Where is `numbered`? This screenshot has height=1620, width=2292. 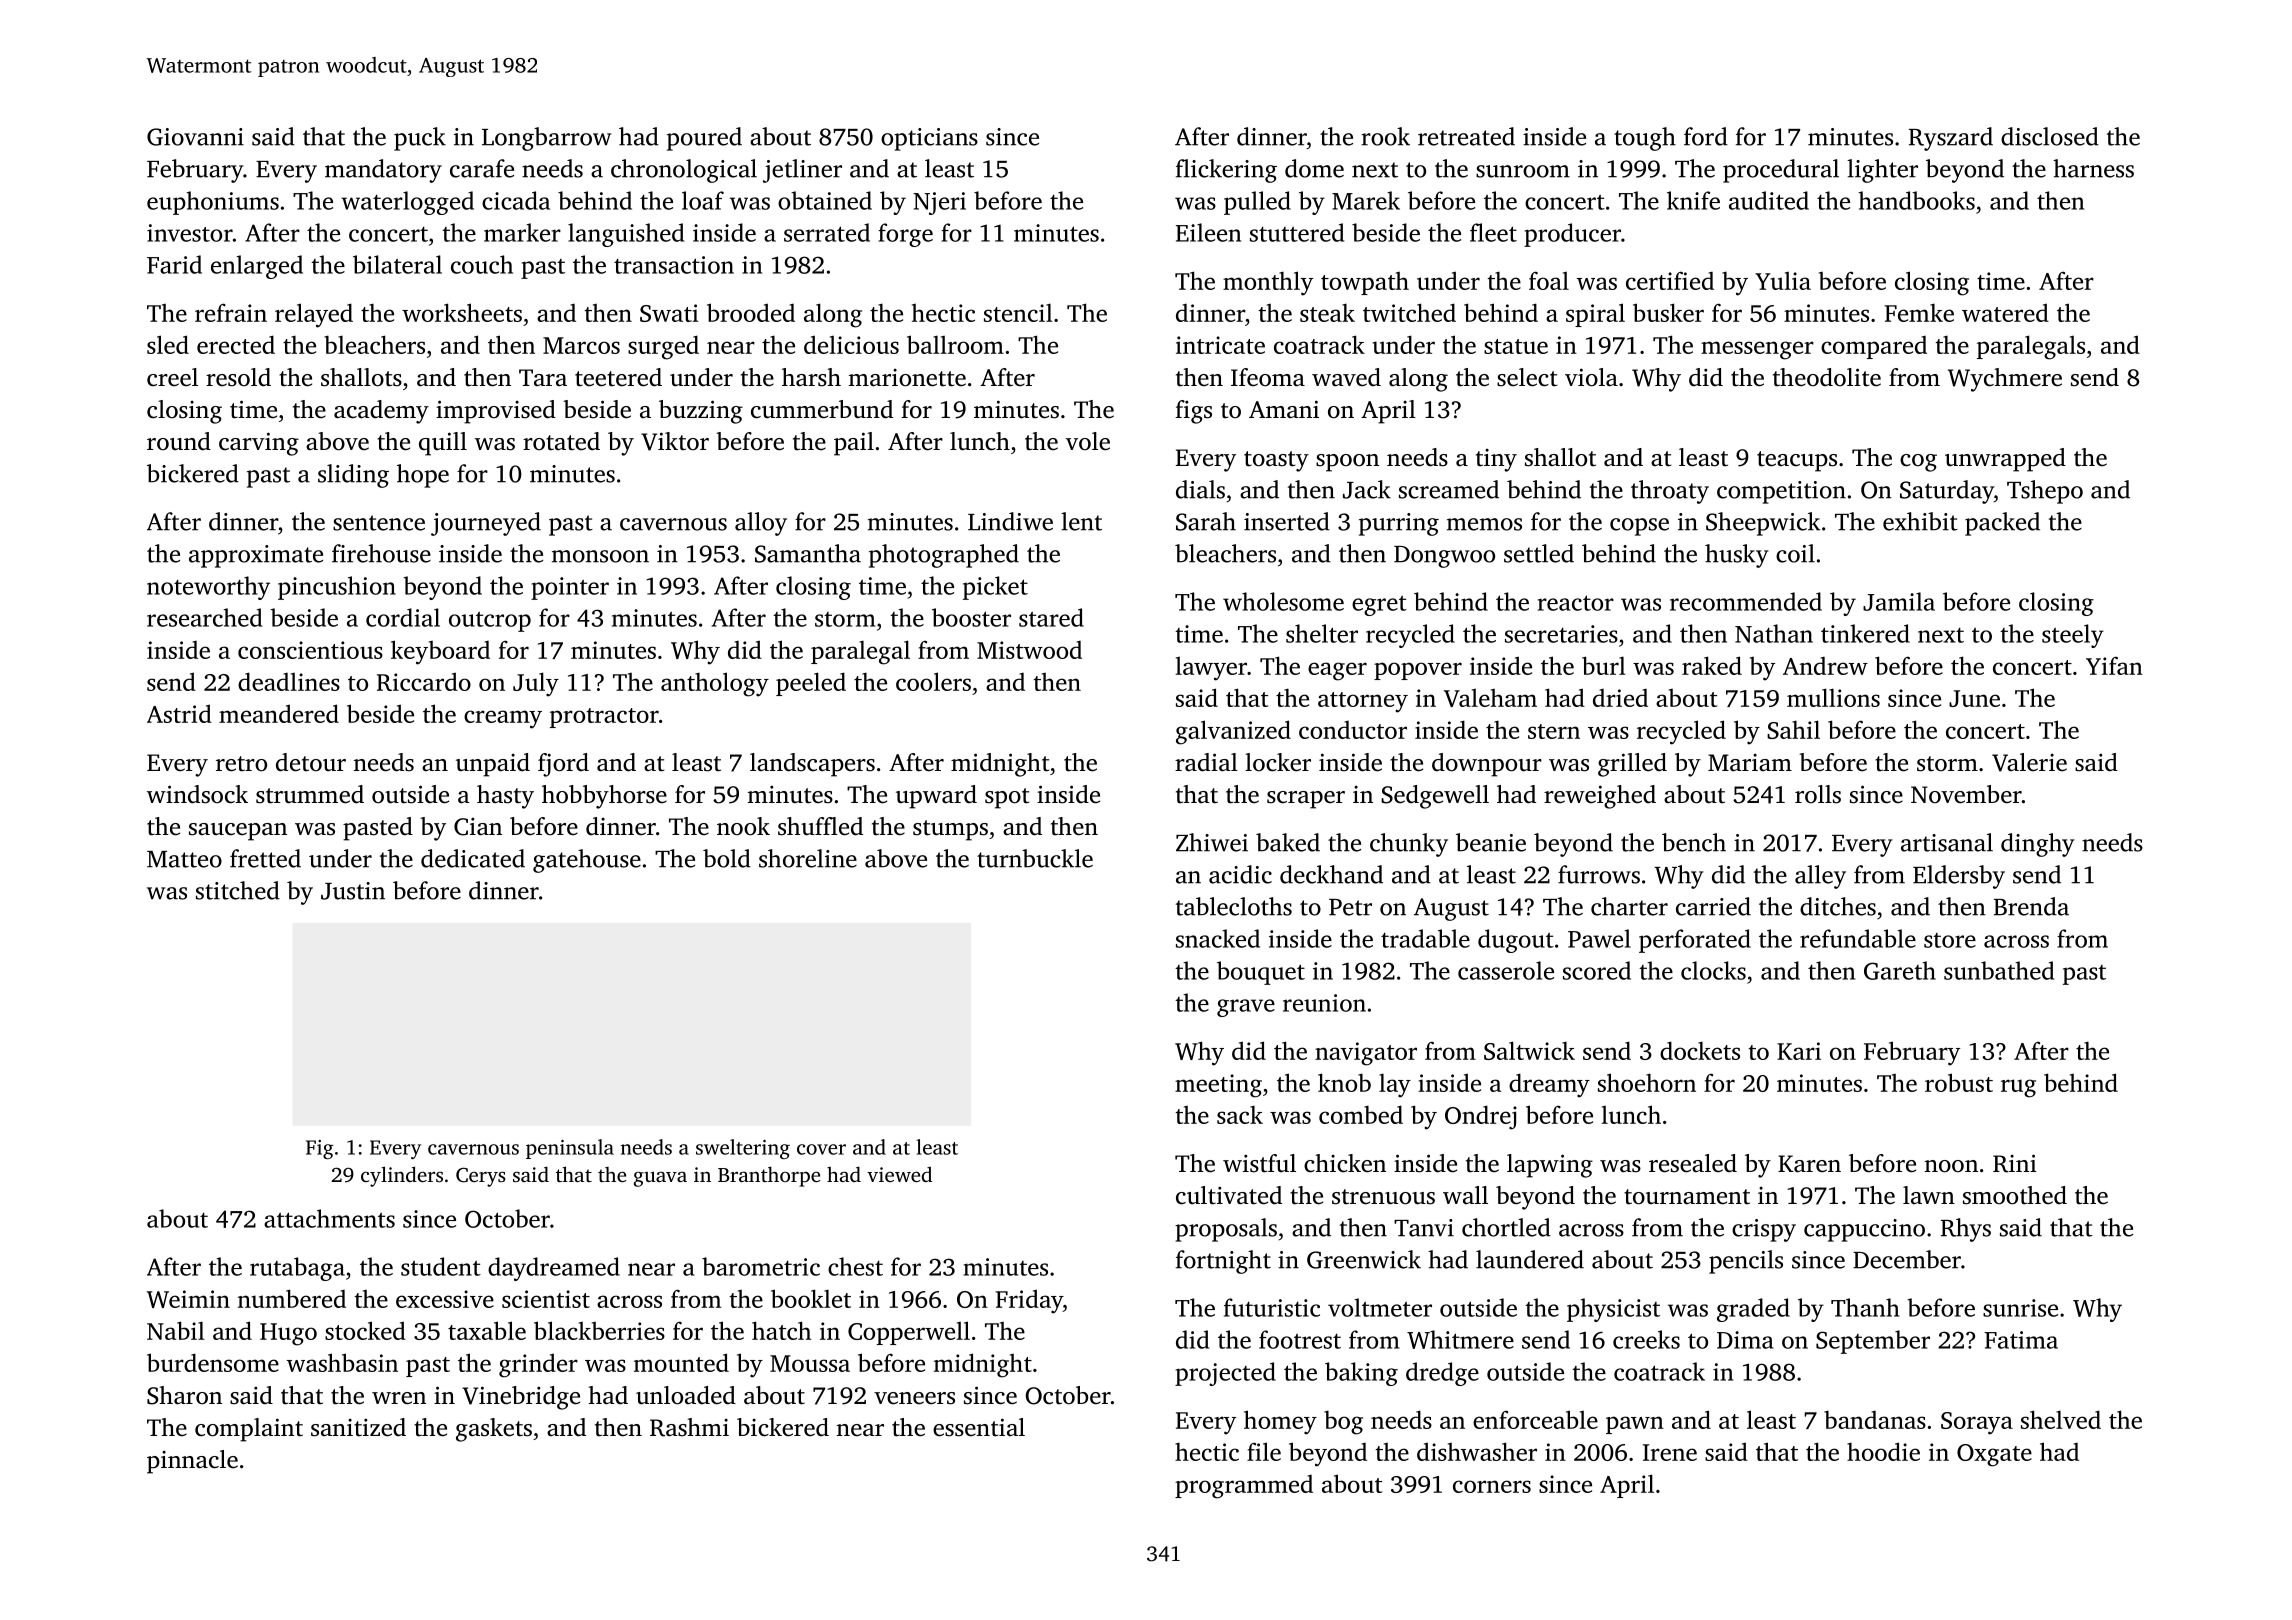
numbered is located at coordinates (292, 1298).
